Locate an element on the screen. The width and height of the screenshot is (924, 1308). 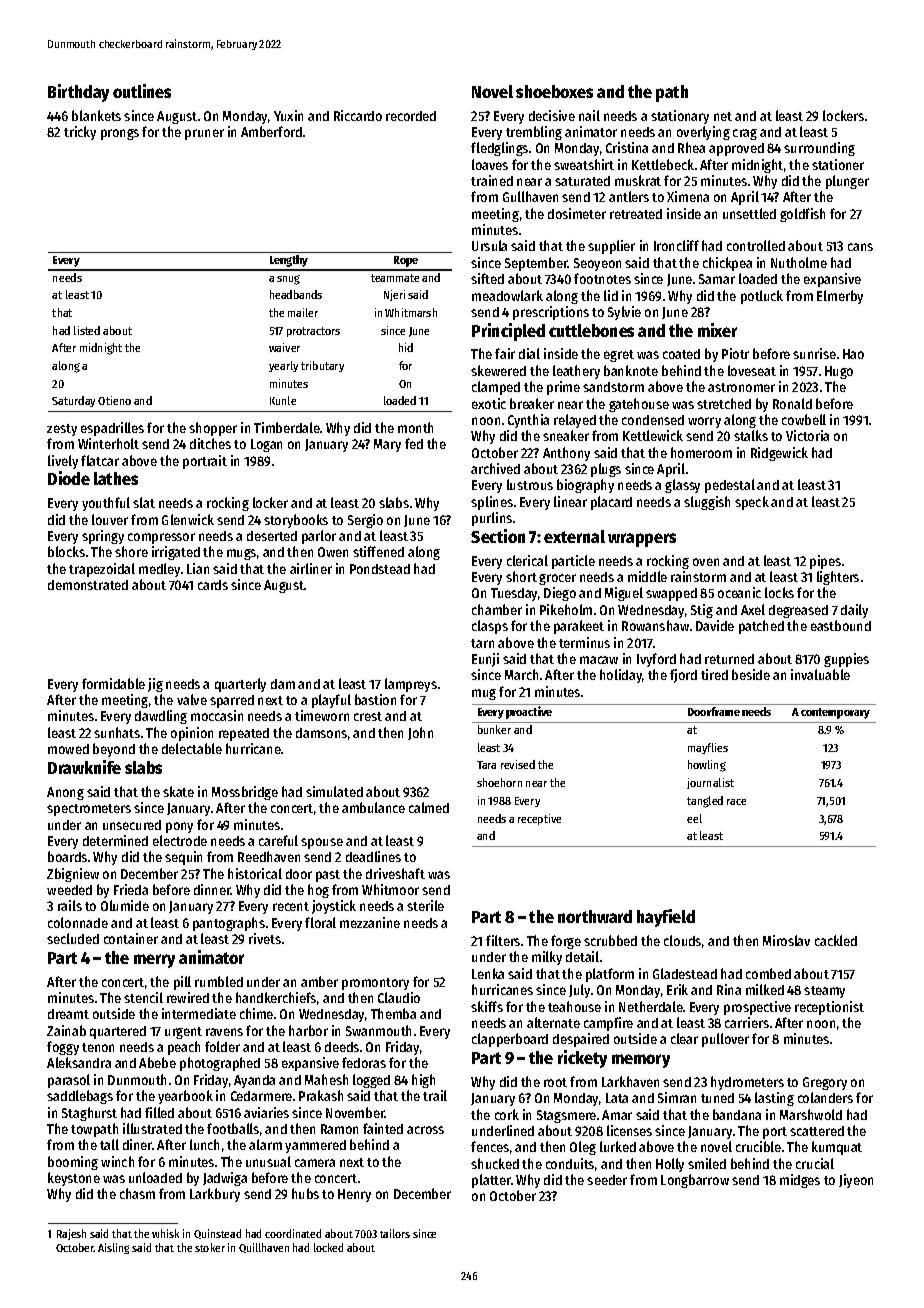
loveseat is located at coordinates (752, 370).
